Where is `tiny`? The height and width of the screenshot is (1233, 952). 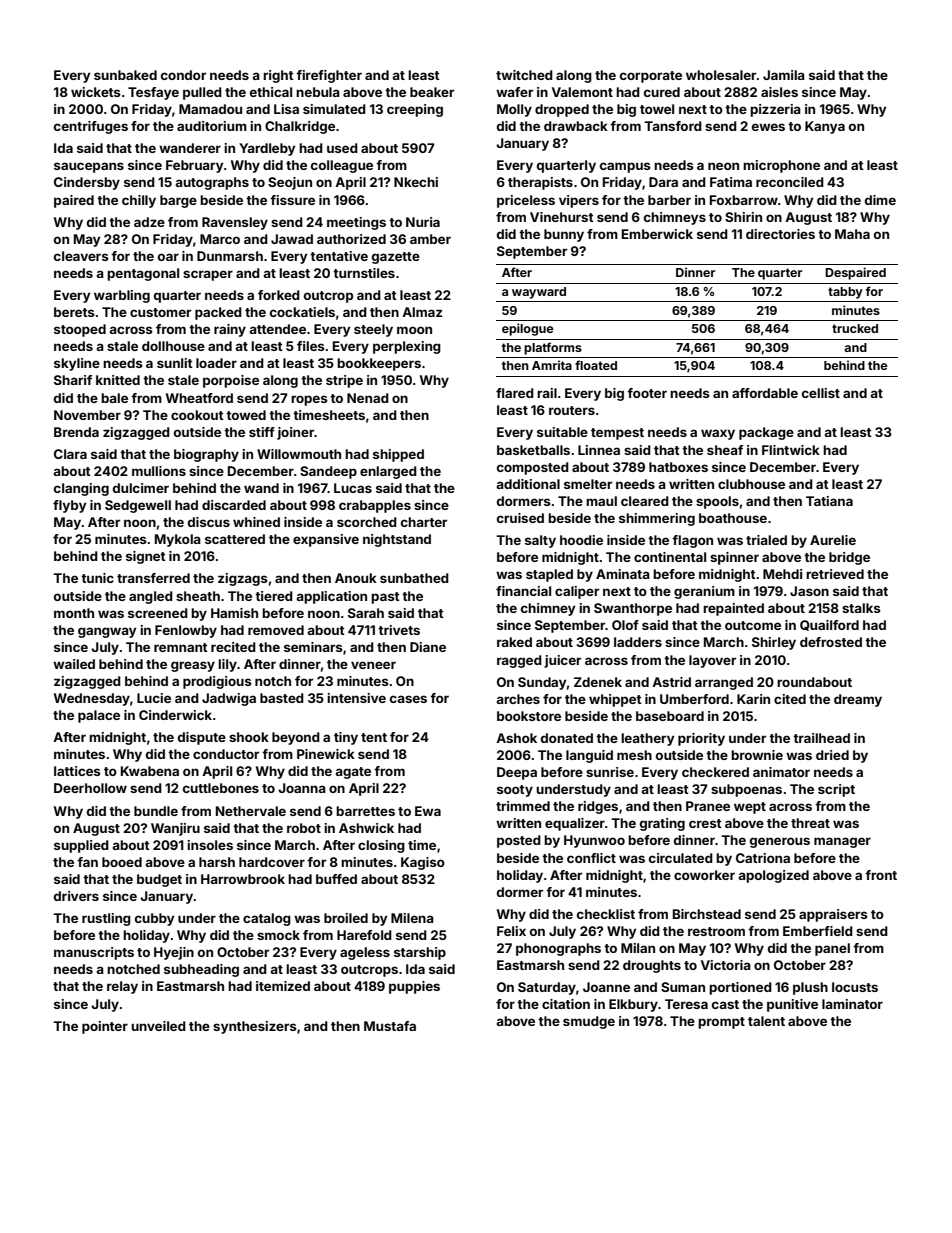
tiny is located at coordinates (346, 738).
